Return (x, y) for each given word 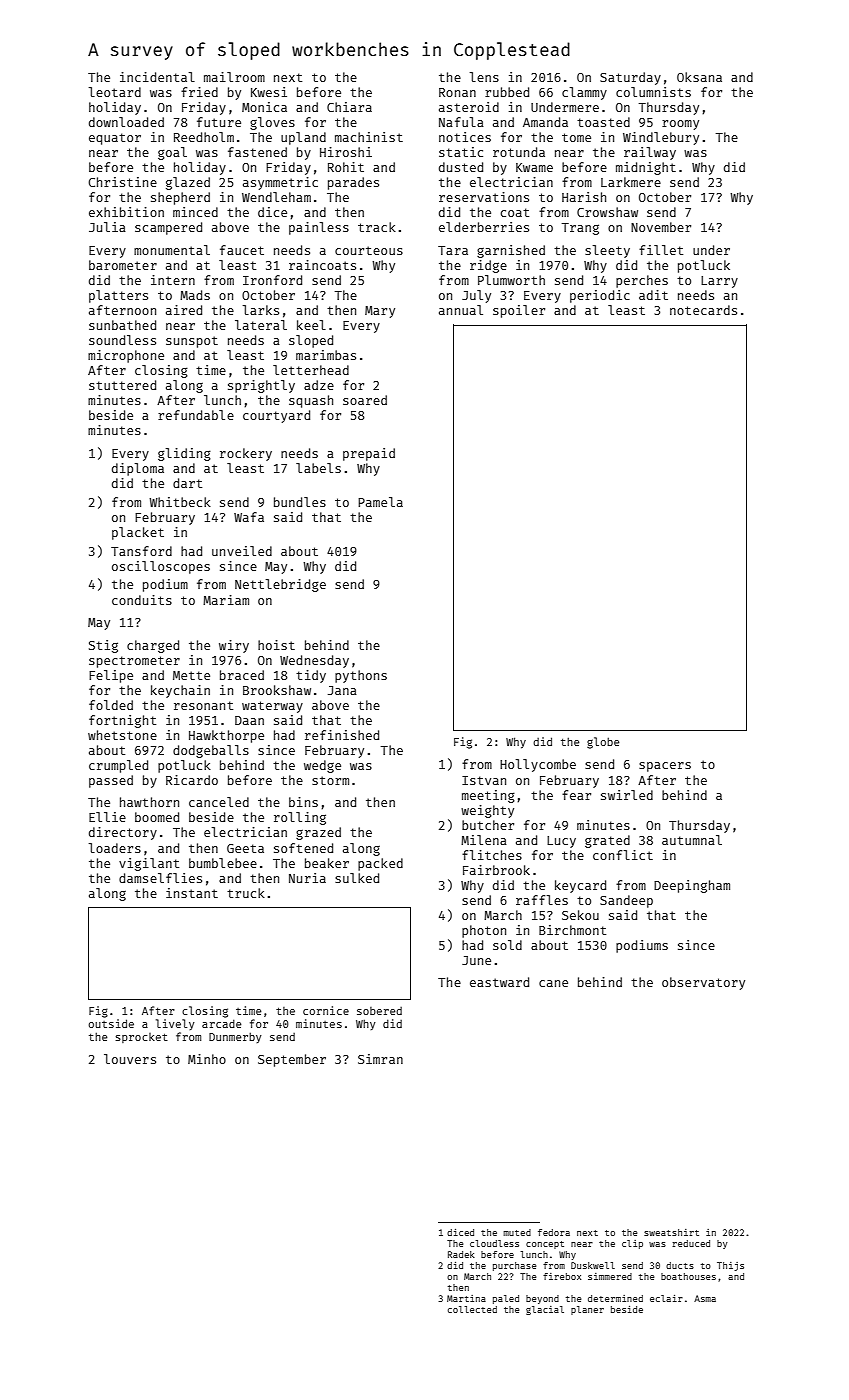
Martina (466, 1298)
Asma (705, 1298)
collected (472, 1309)
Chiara (349, 107)
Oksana (699, 77)
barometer (123, 265)
